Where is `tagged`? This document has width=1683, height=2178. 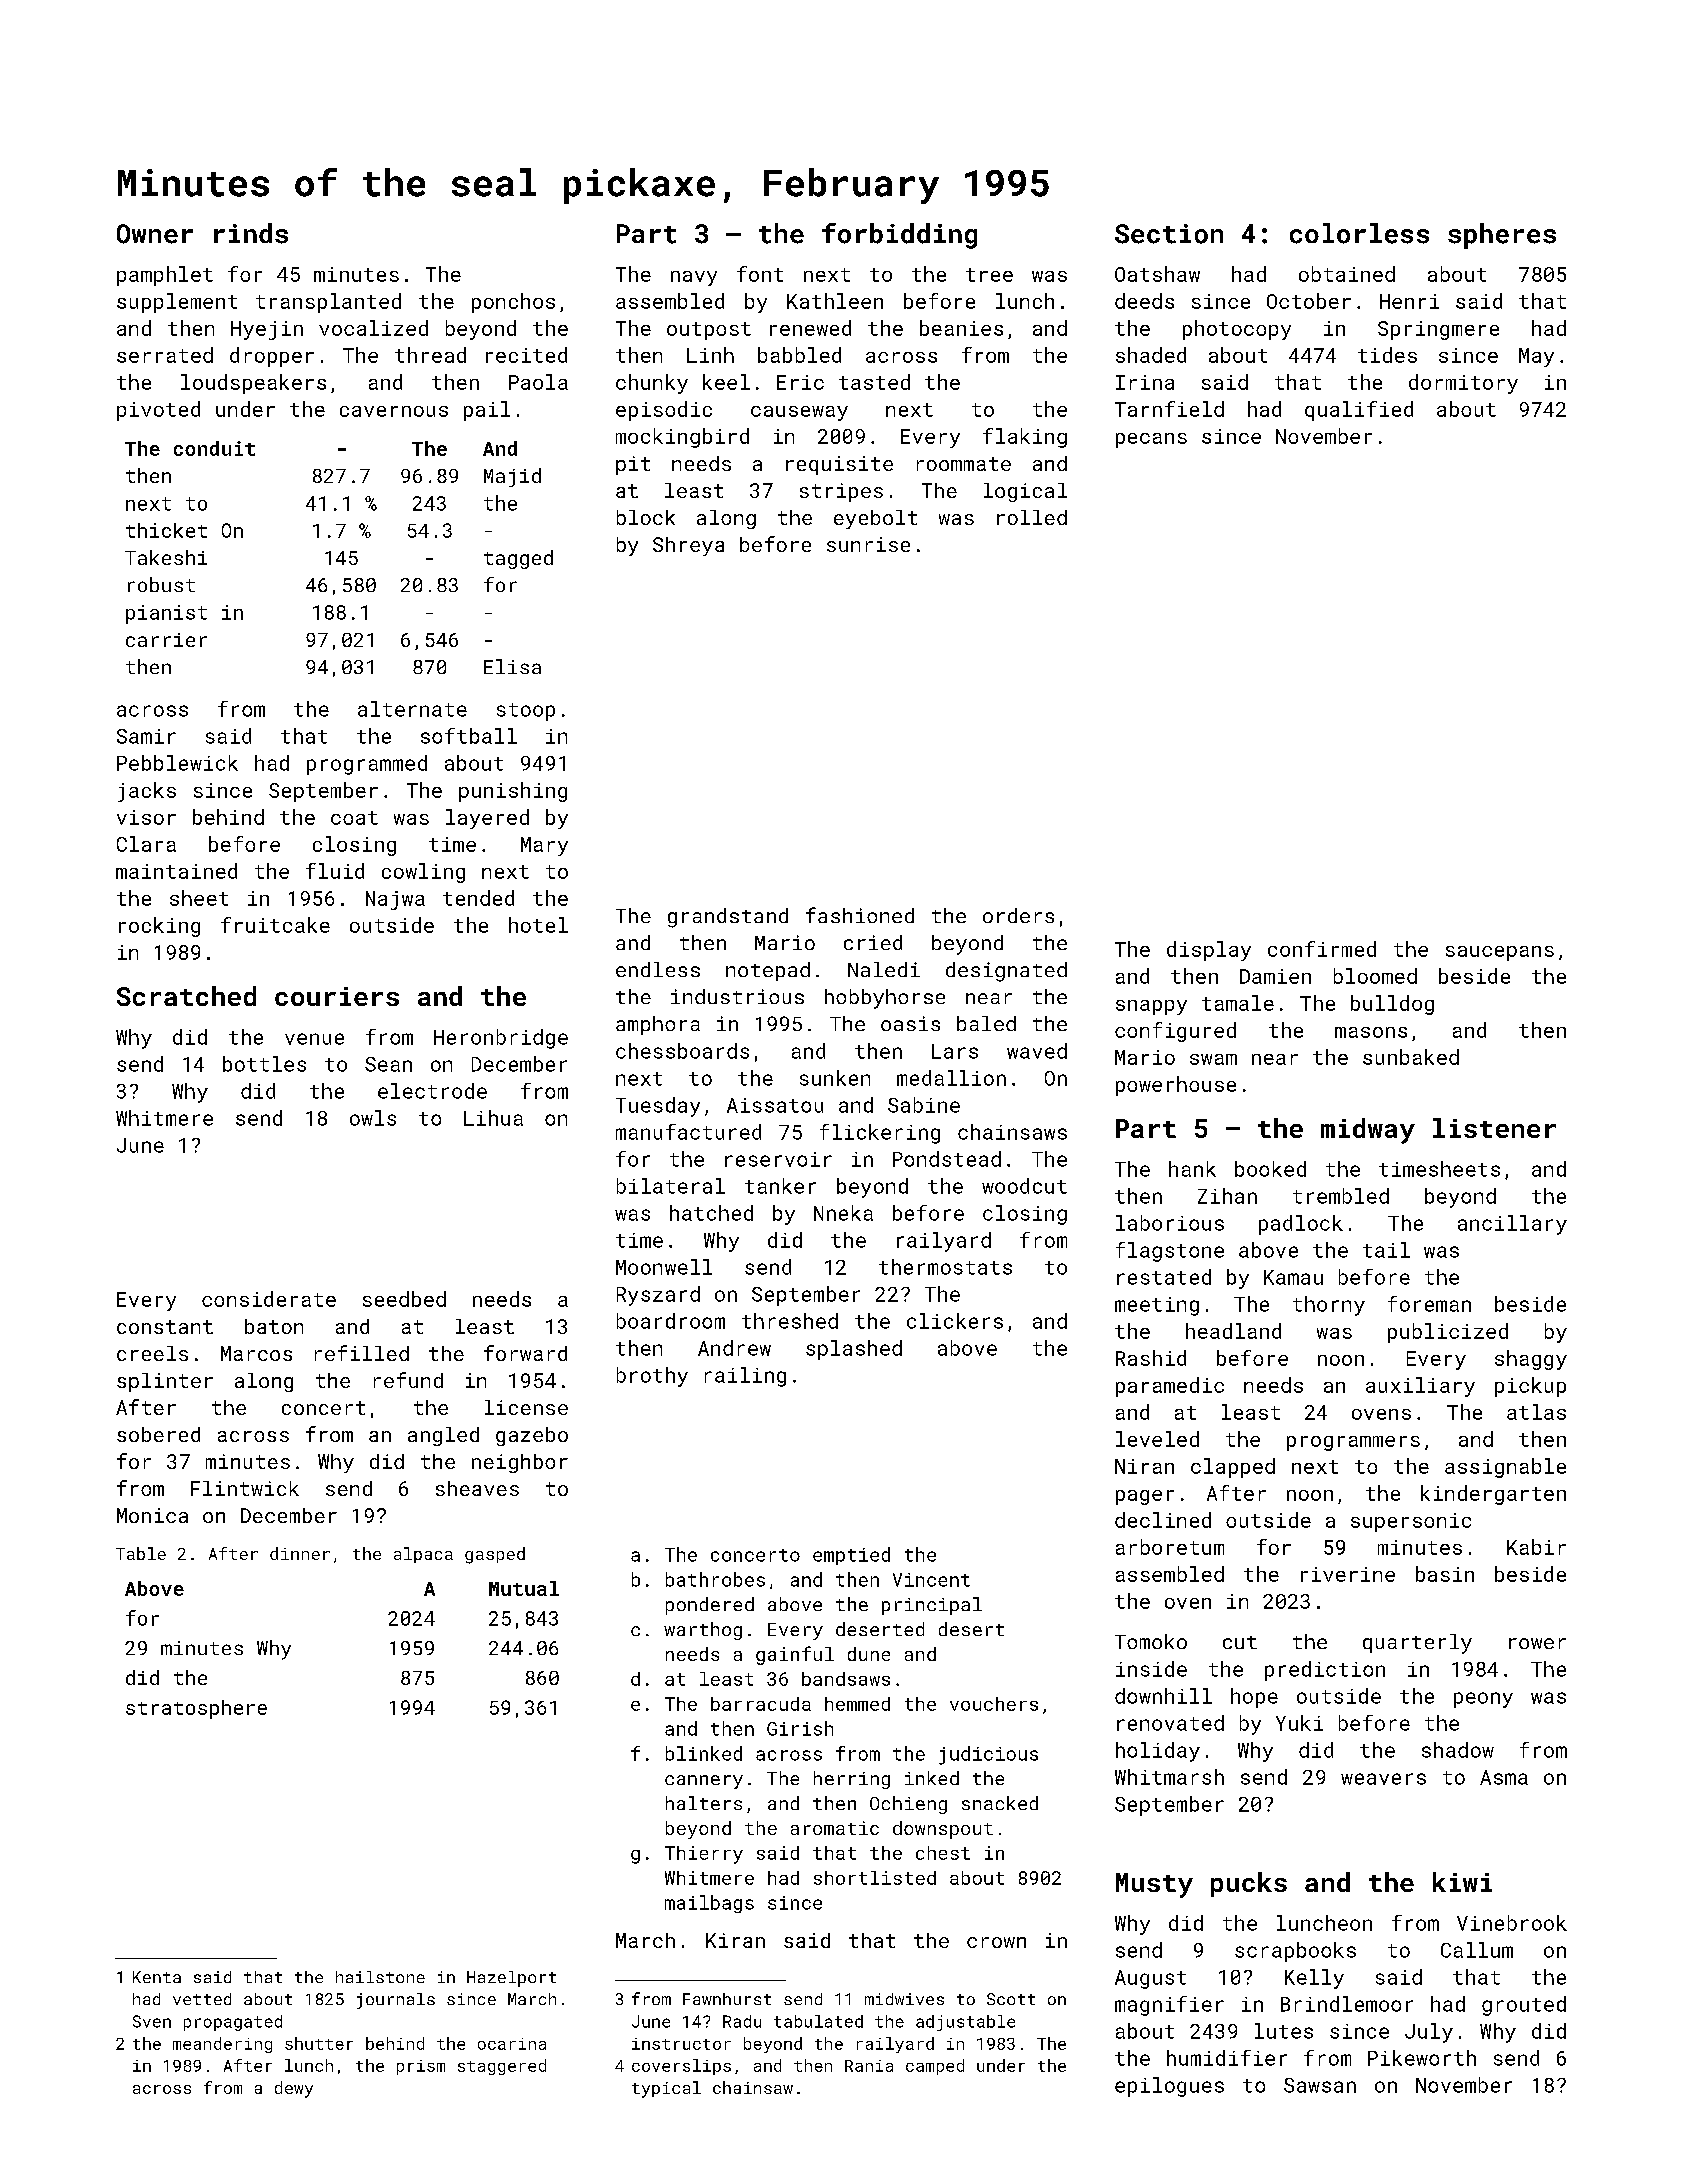
tagged is located at coordinates (518, 559).
